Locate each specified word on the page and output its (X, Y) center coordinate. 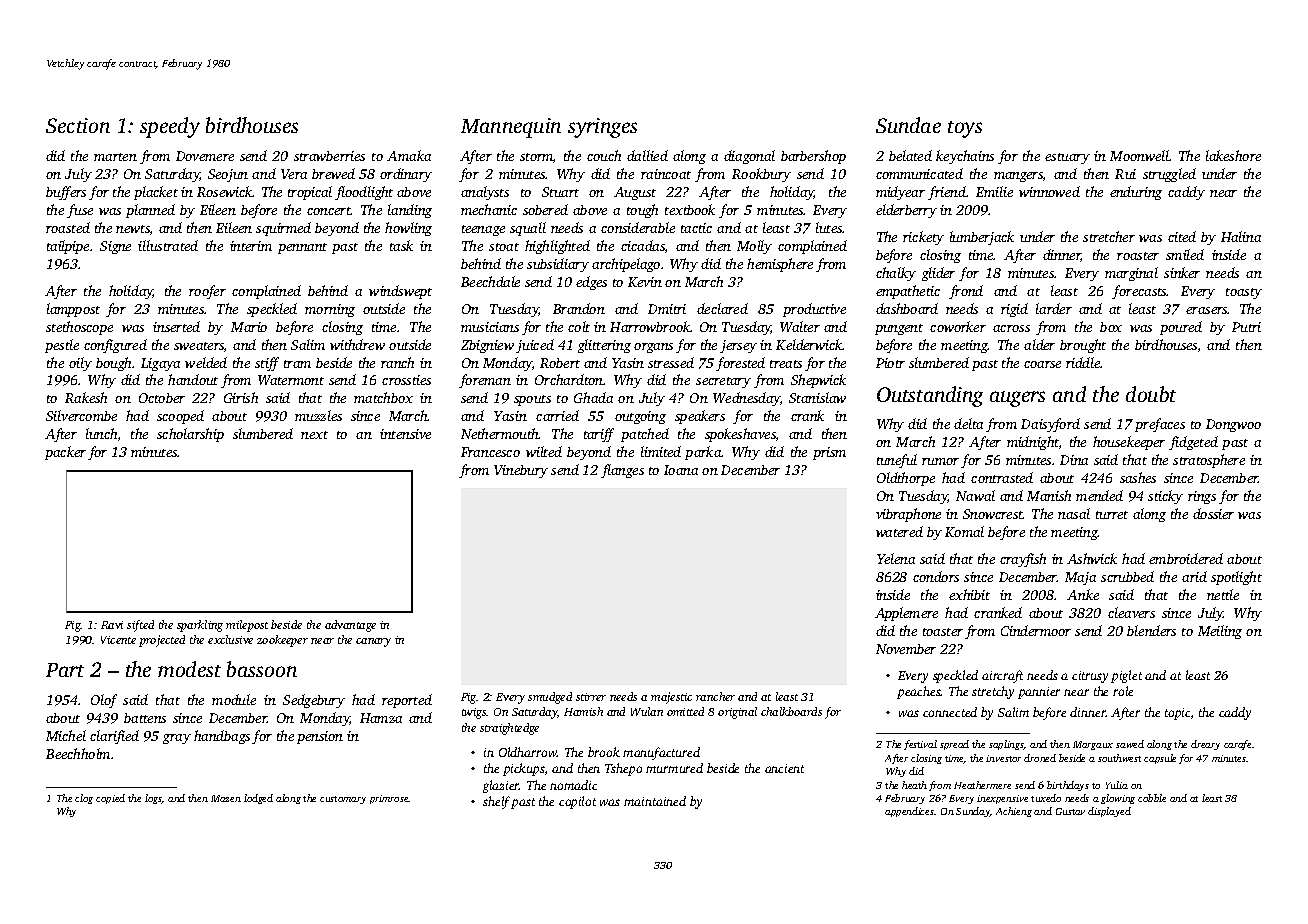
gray (177, 739)
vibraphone (908, 515)
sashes (1138, 477)
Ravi (112, 625)
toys (965, 129)
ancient (784, 768)
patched (645, 435)
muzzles (318, 415)
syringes (602, 128)
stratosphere (1209, 461)
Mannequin (511, 128)
